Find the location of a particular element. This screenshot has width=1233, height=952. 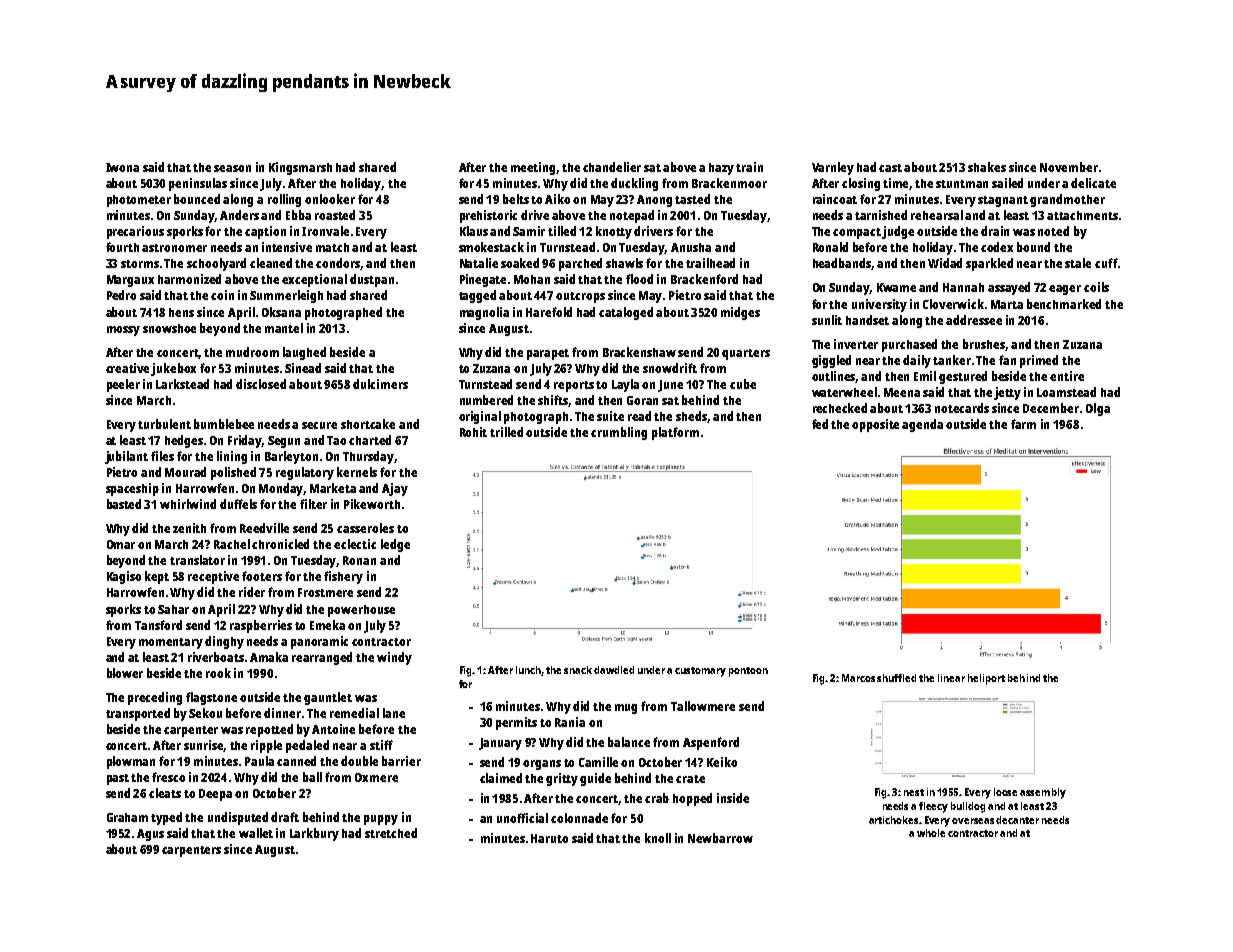

cube is located at coordinates (743, 384).
